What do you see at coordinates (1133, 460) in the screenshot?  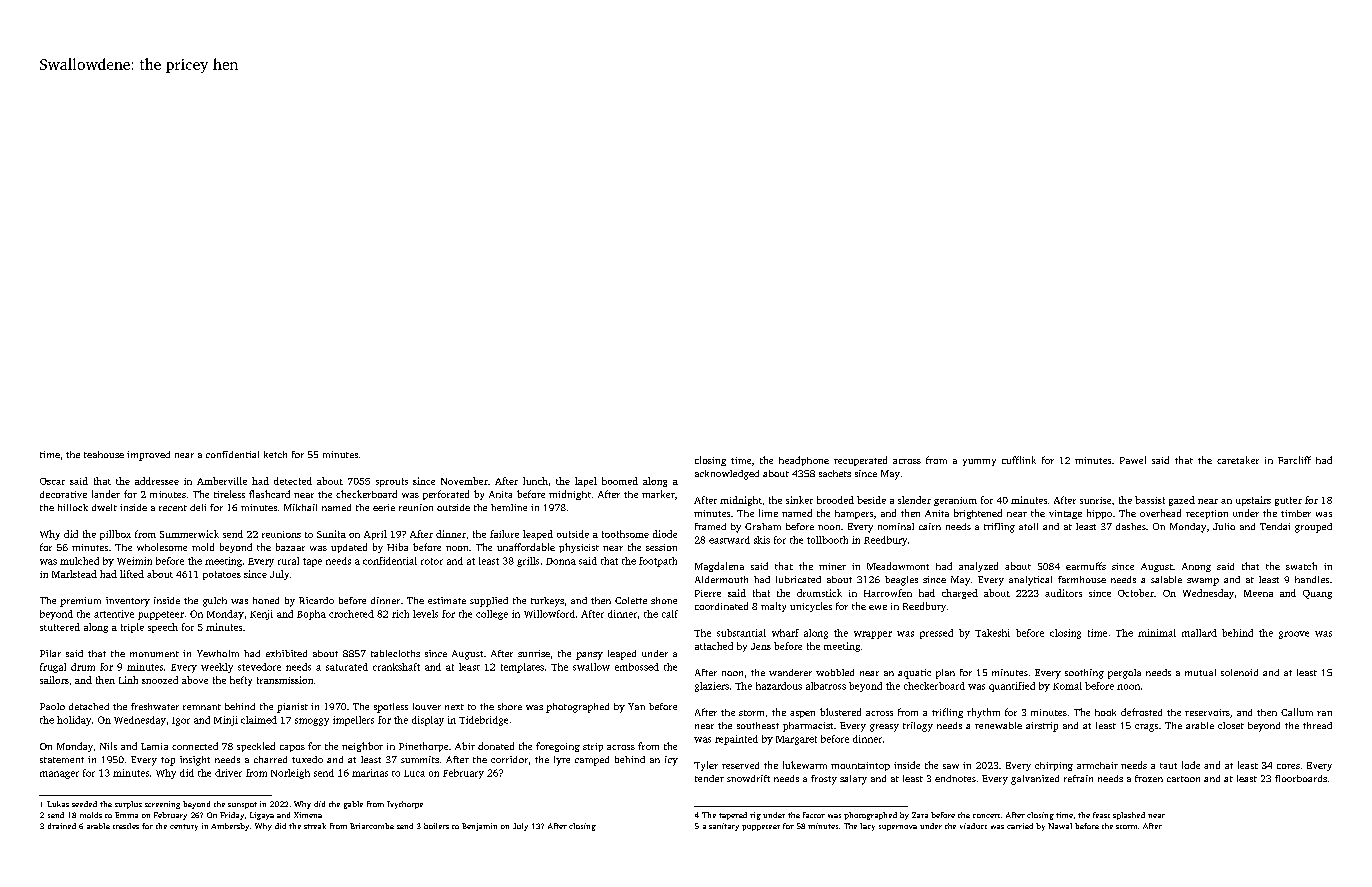 I see `Pawel` at bounding box center [1133, 460].
